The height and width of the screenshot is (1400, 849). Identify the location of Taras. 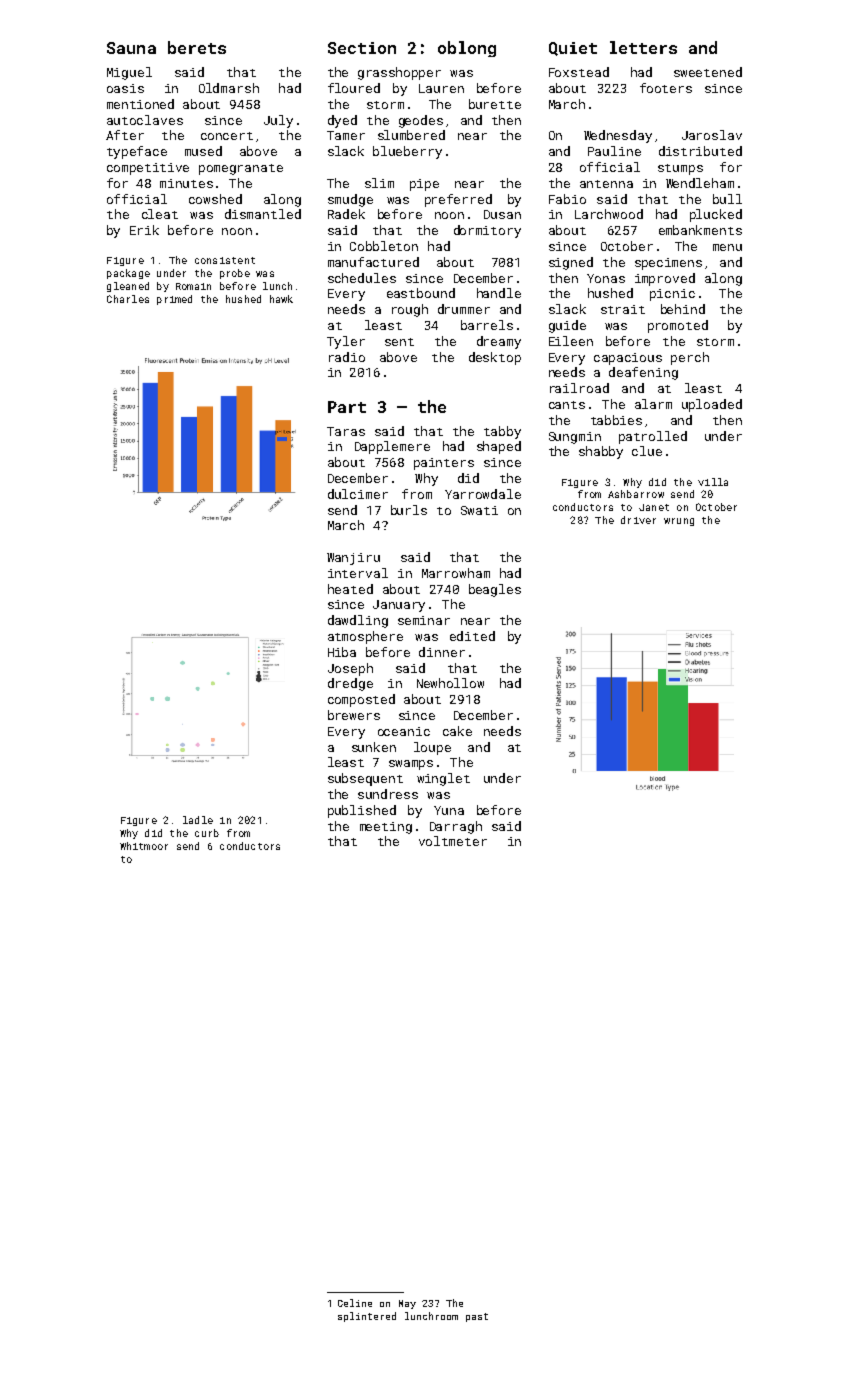
(346, 431).
